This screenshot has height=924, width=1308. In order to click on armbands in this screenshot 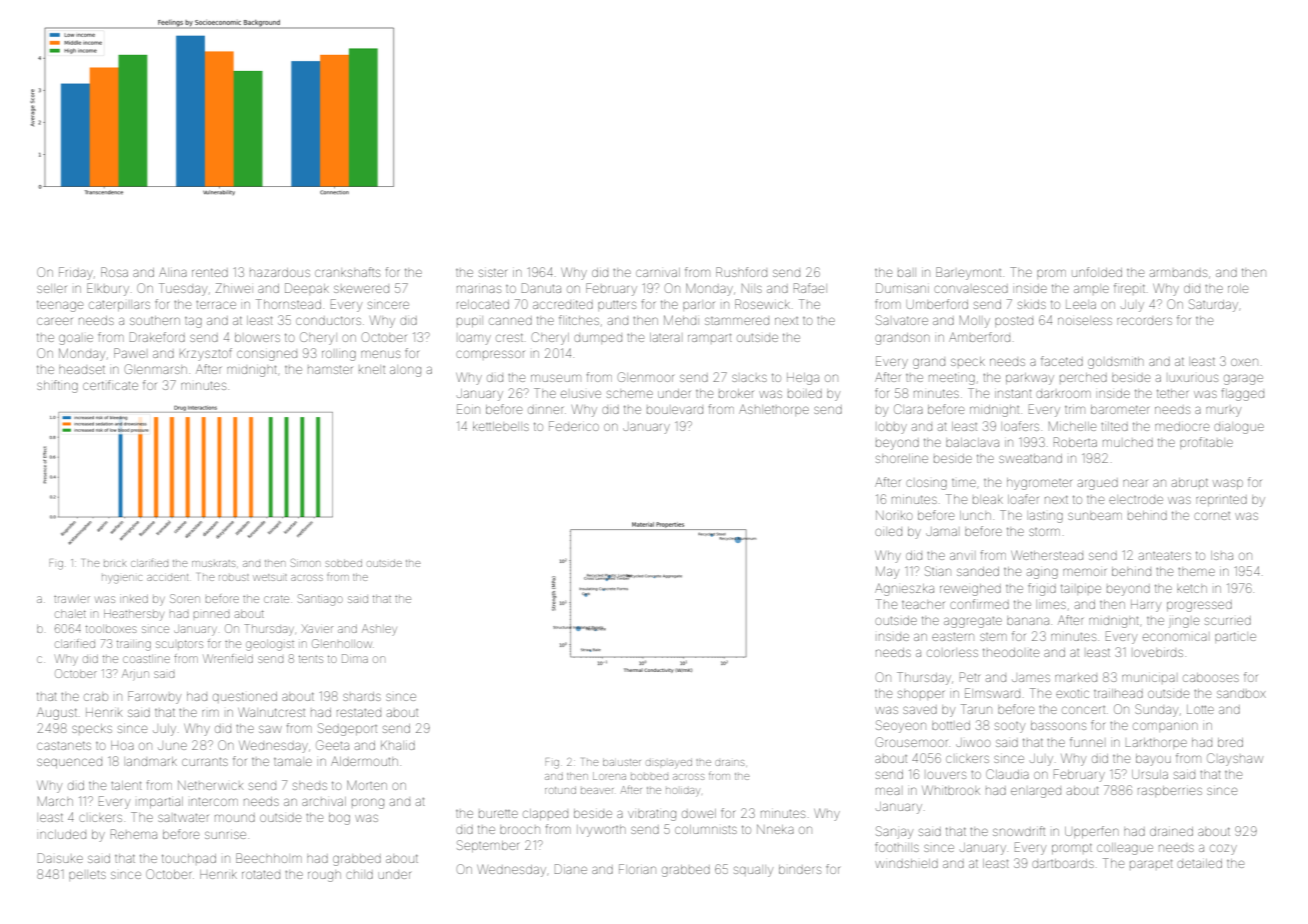, I will do `click(1178, 273)`.
